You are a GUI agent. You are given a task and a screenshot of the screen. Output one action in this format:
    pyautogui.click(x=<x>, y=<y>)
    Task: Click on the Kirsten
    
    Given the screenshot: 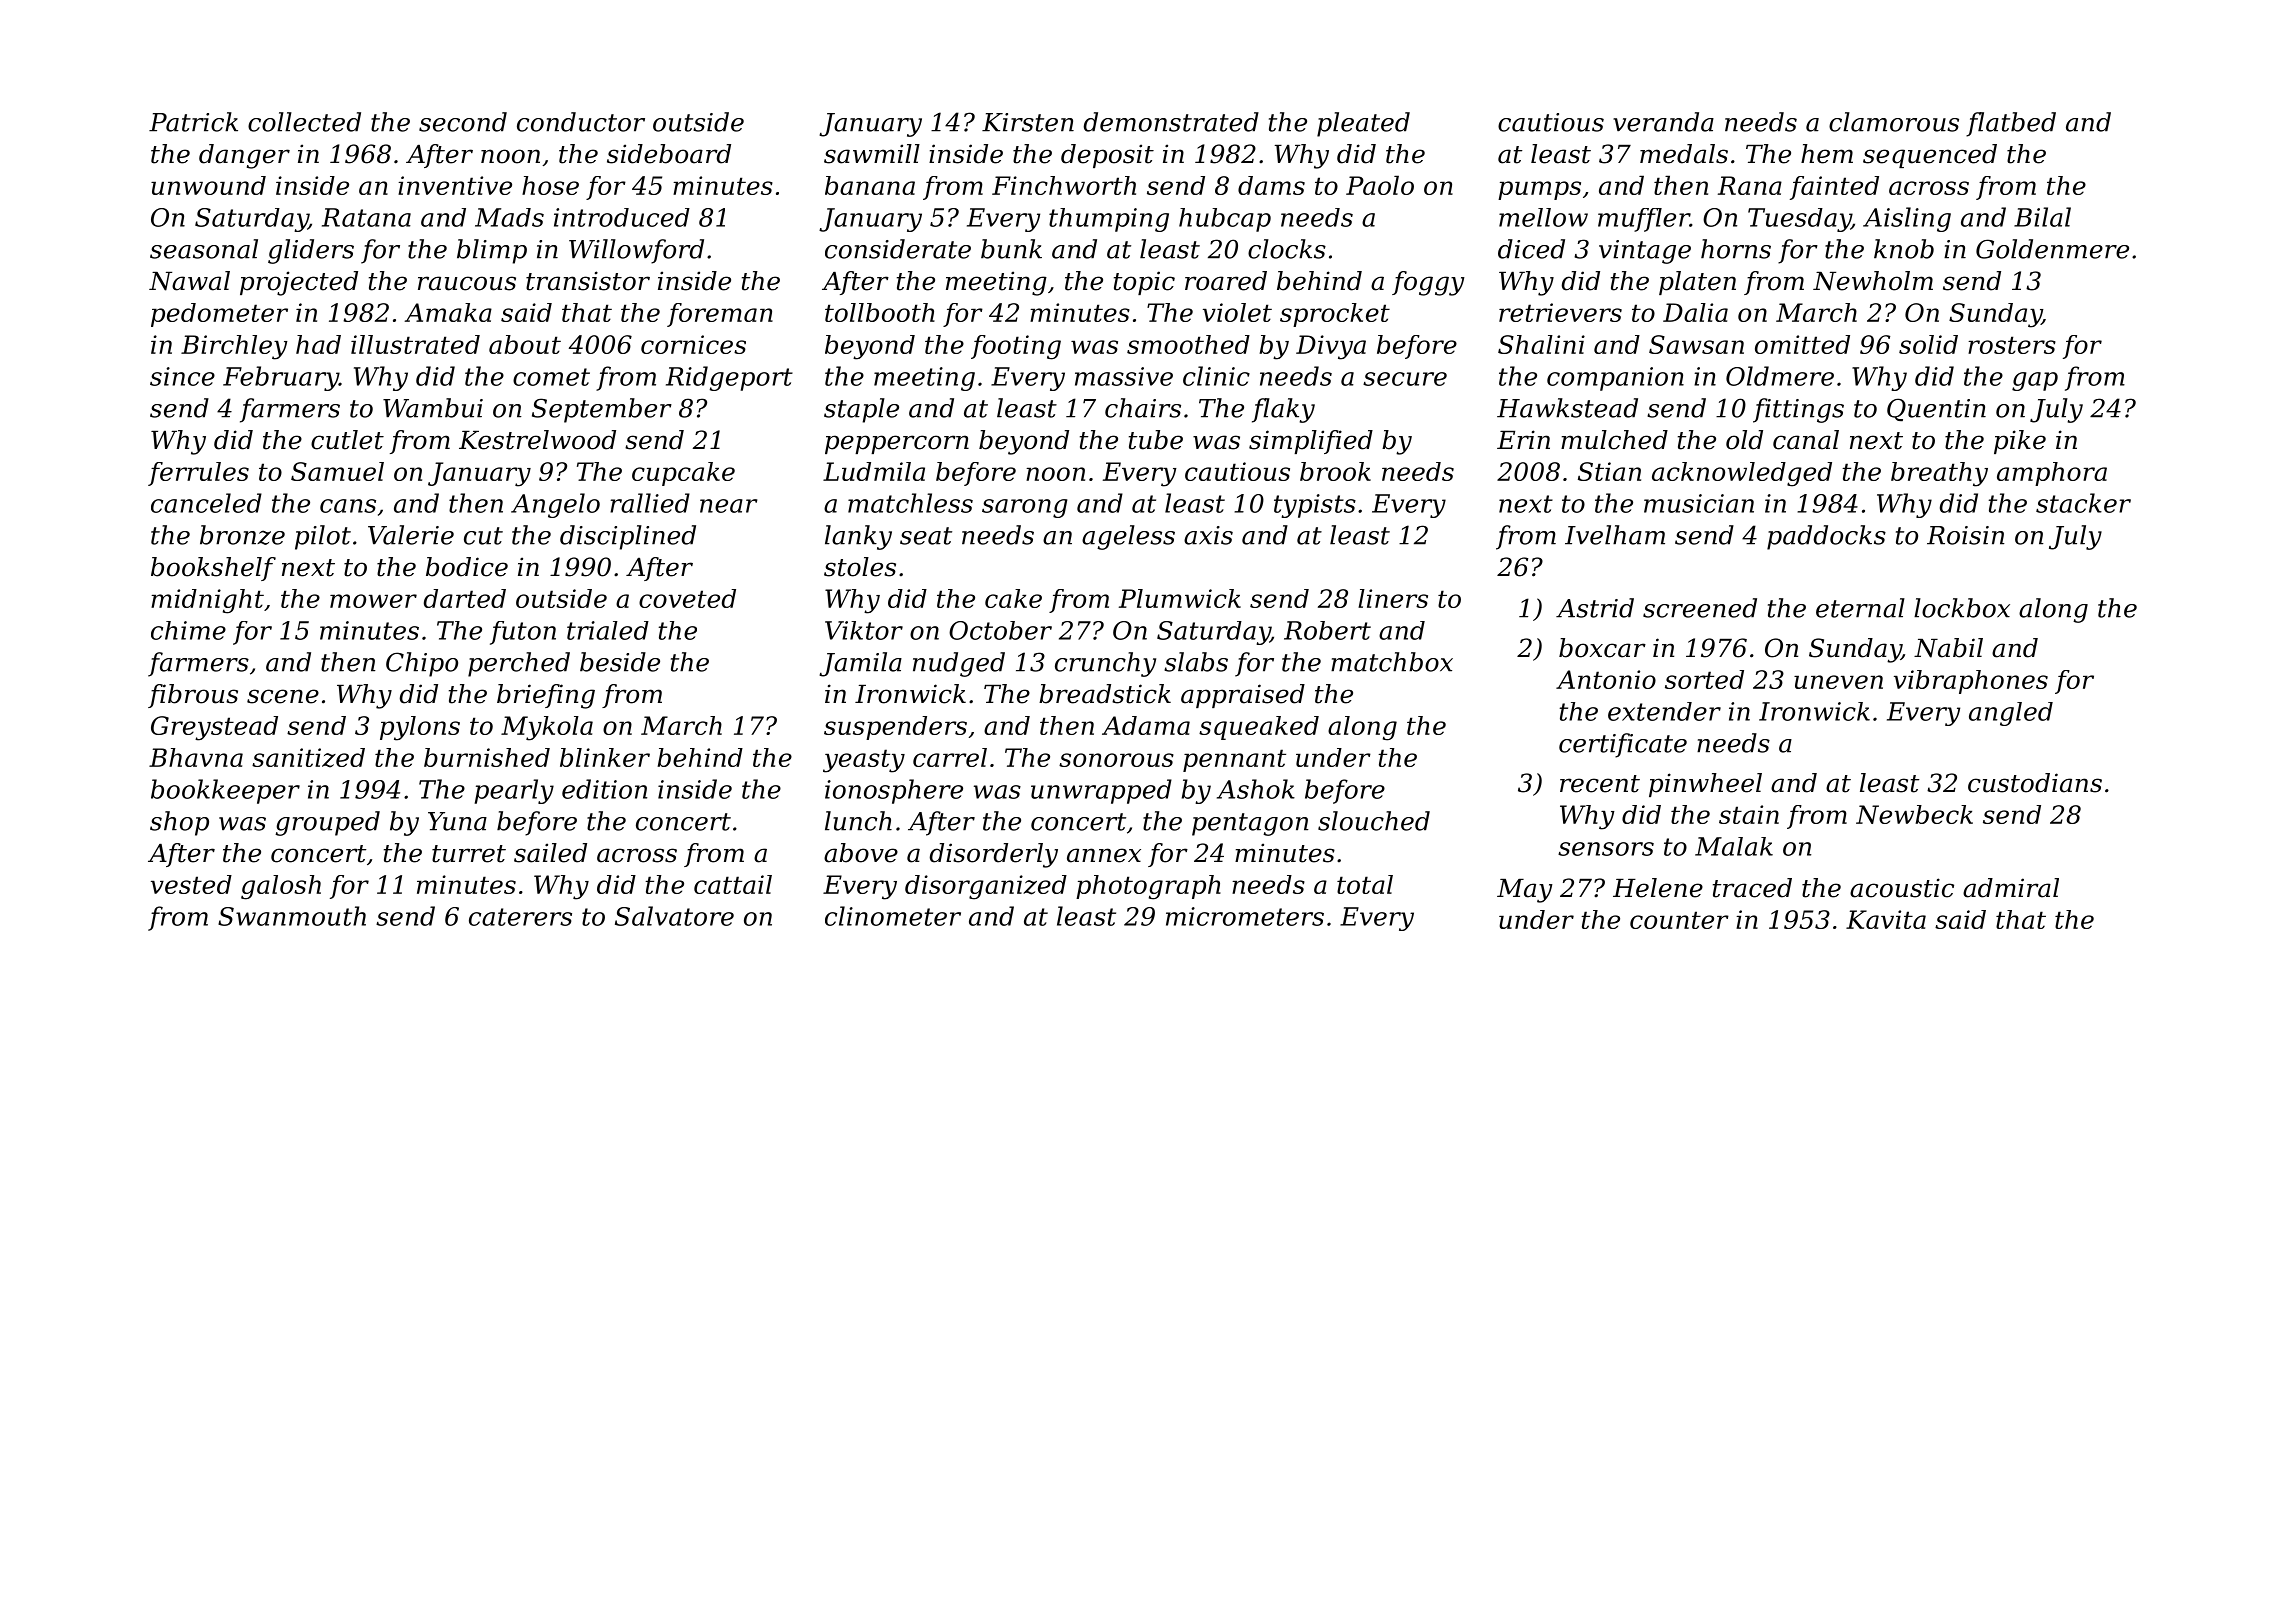 What is the action you would take?
    pyautogui.click(x=1028, y=122)
